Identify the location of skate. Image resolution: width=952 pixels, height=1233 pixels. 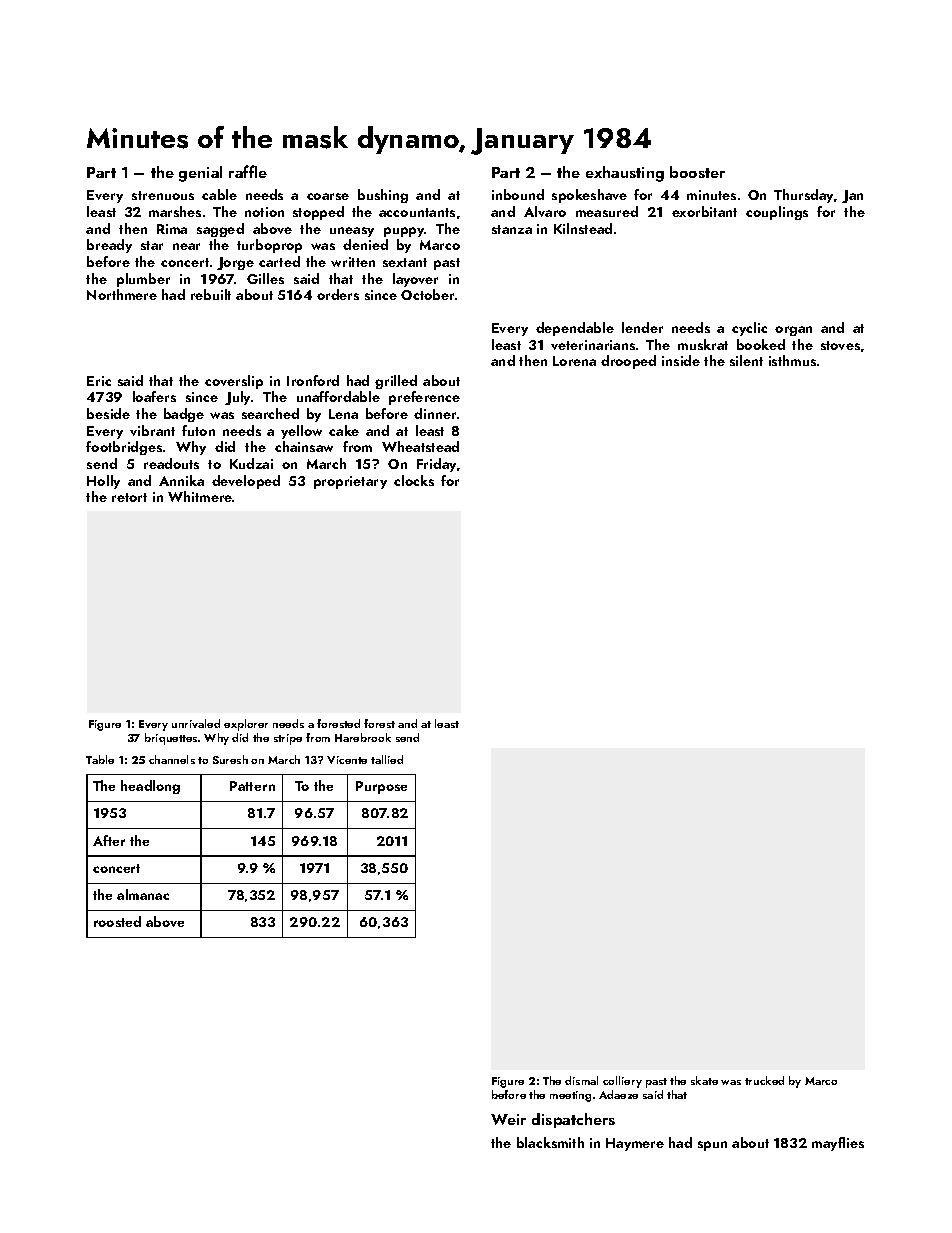
(704, 1080).
